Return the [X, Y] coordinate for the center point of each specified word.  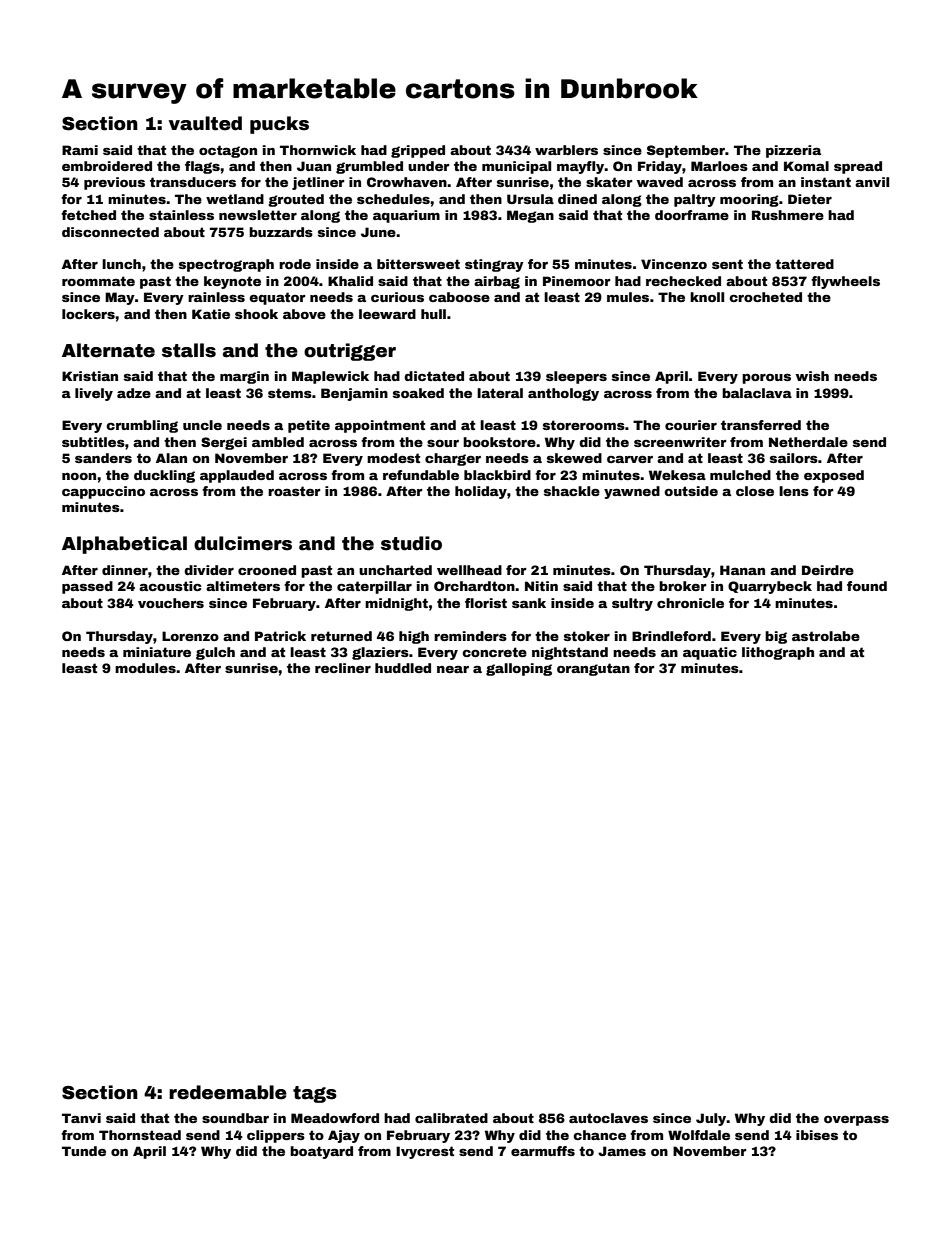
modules [145, 668]
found [867, 586]
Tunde [84, 1151]
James [622, 1151]
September [686, 151]
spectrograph [226, 265]
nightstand [570, 653]
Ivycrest [425, 1152]
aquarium [406, 216]
